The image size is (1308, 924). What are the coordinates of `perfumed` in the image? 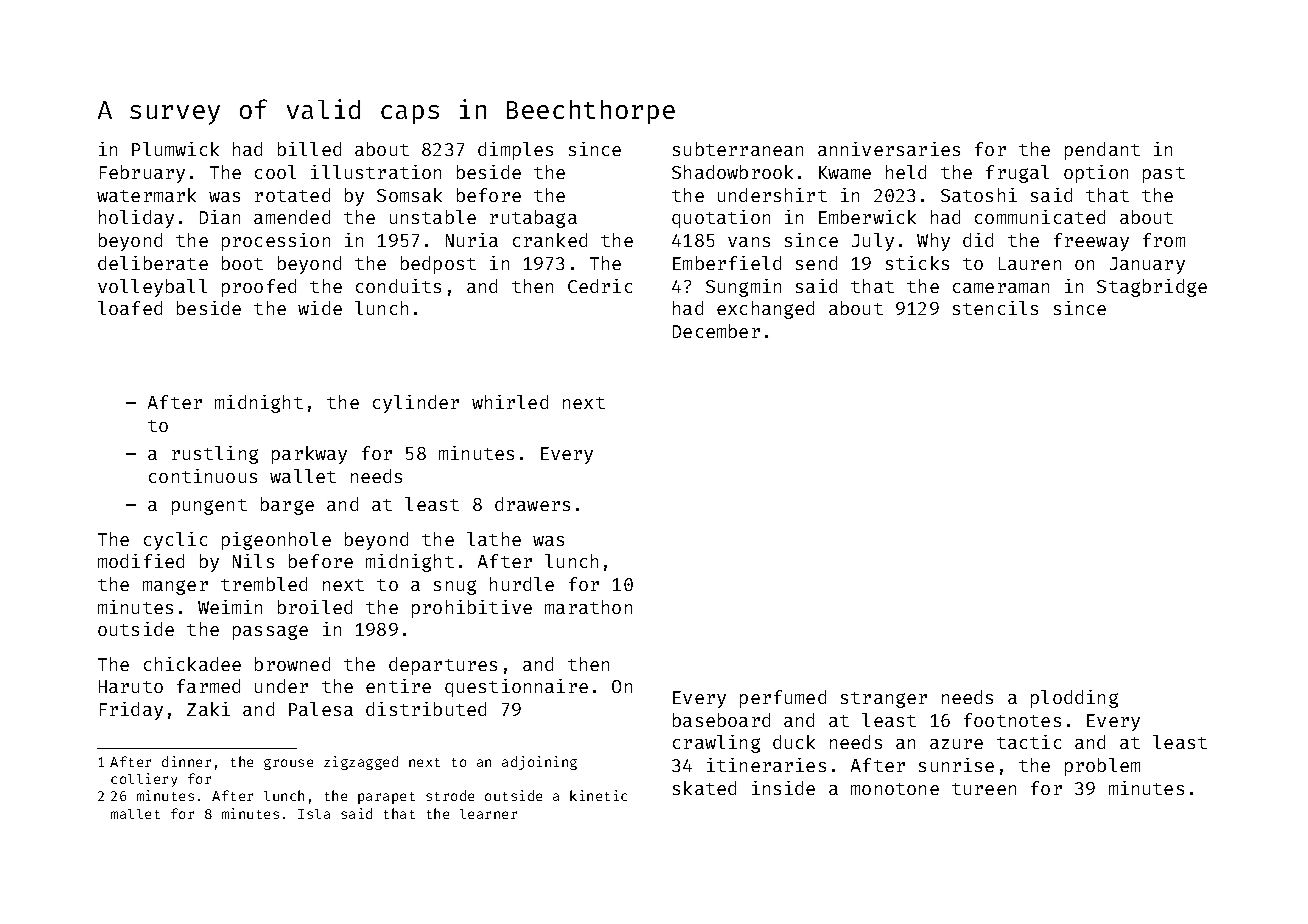 It's located at (783, 699).
